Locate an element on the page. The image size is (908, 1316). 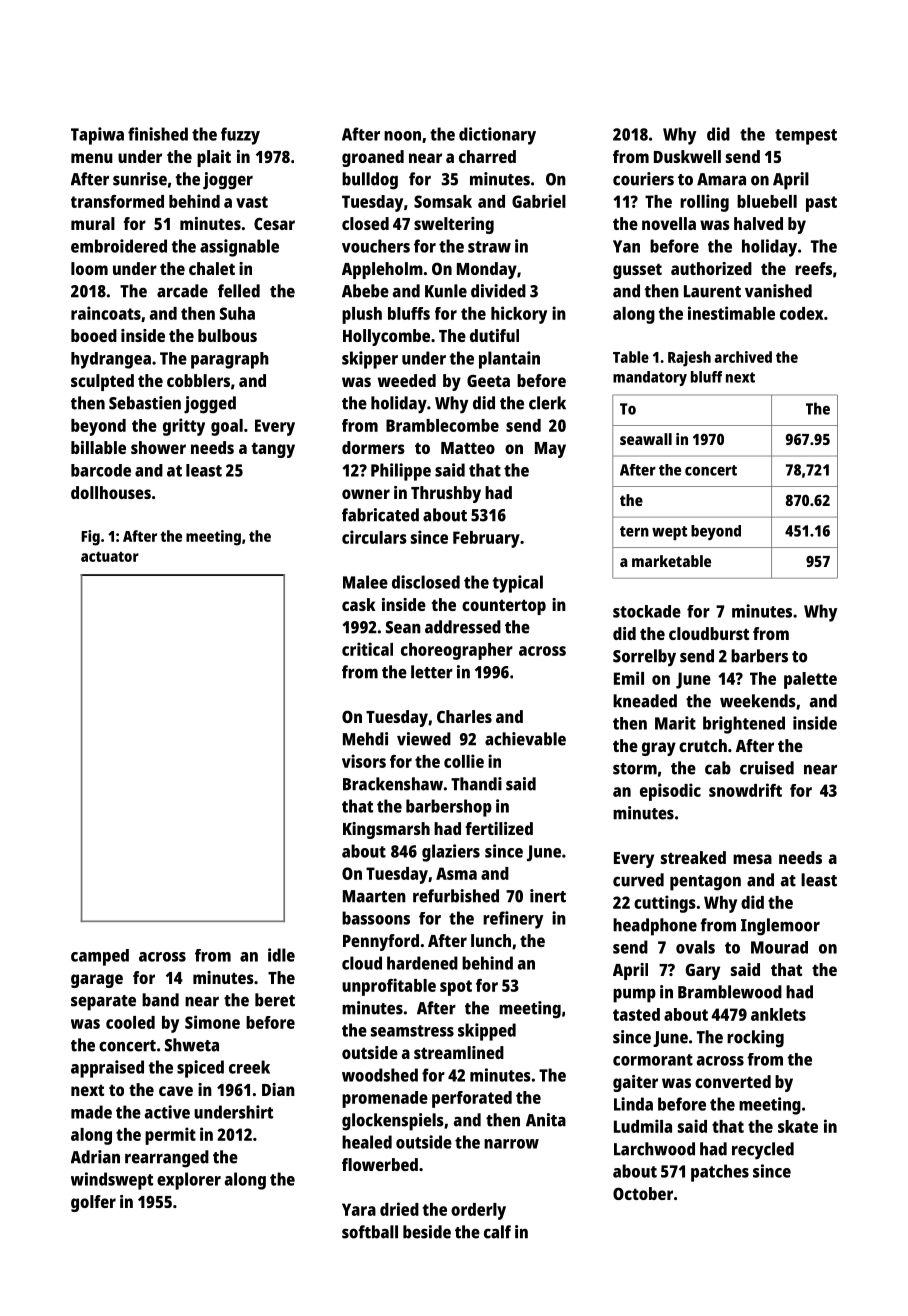
curved is located at coordinates (638, 880).
